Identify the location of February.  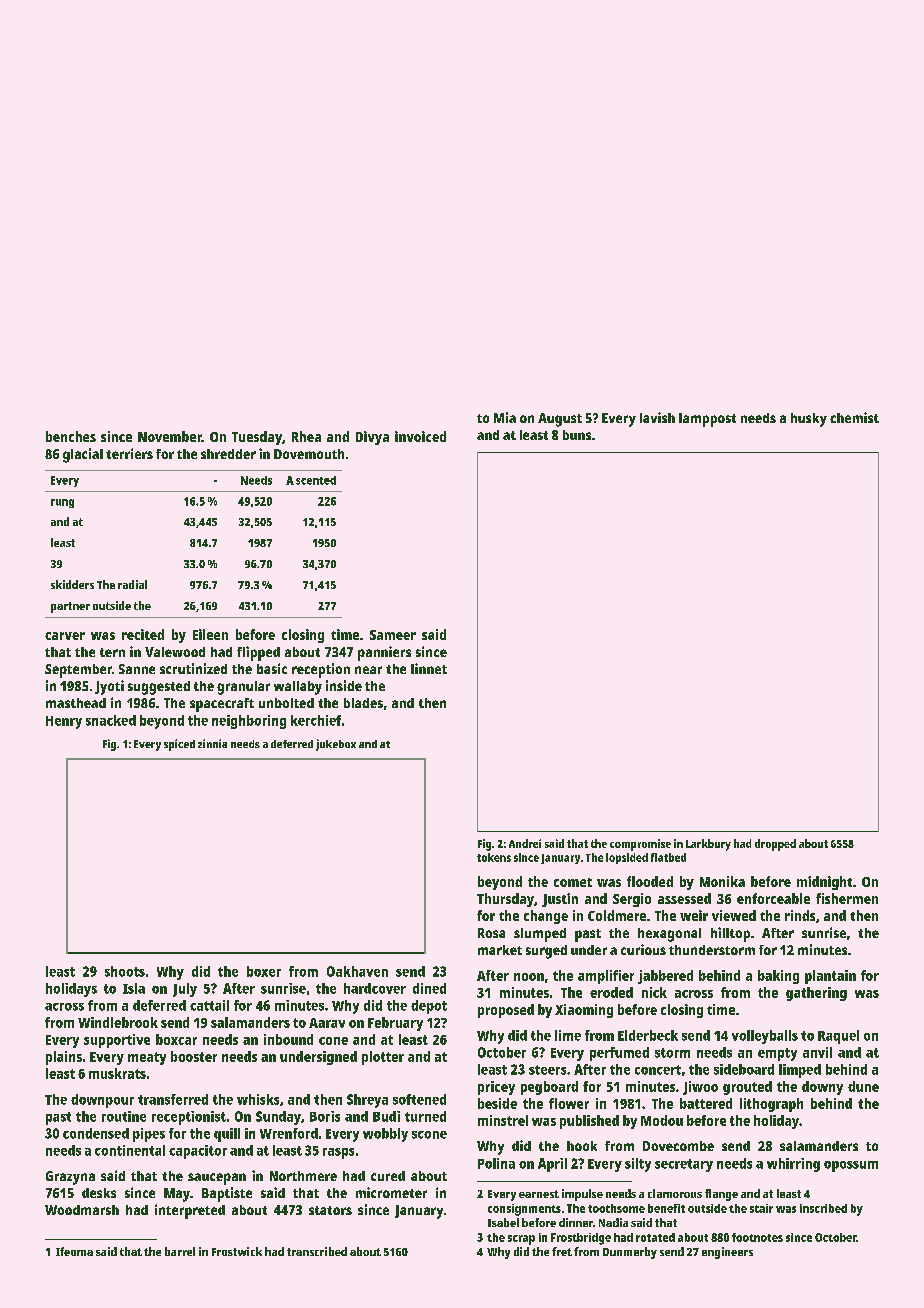
(395, 1024).
